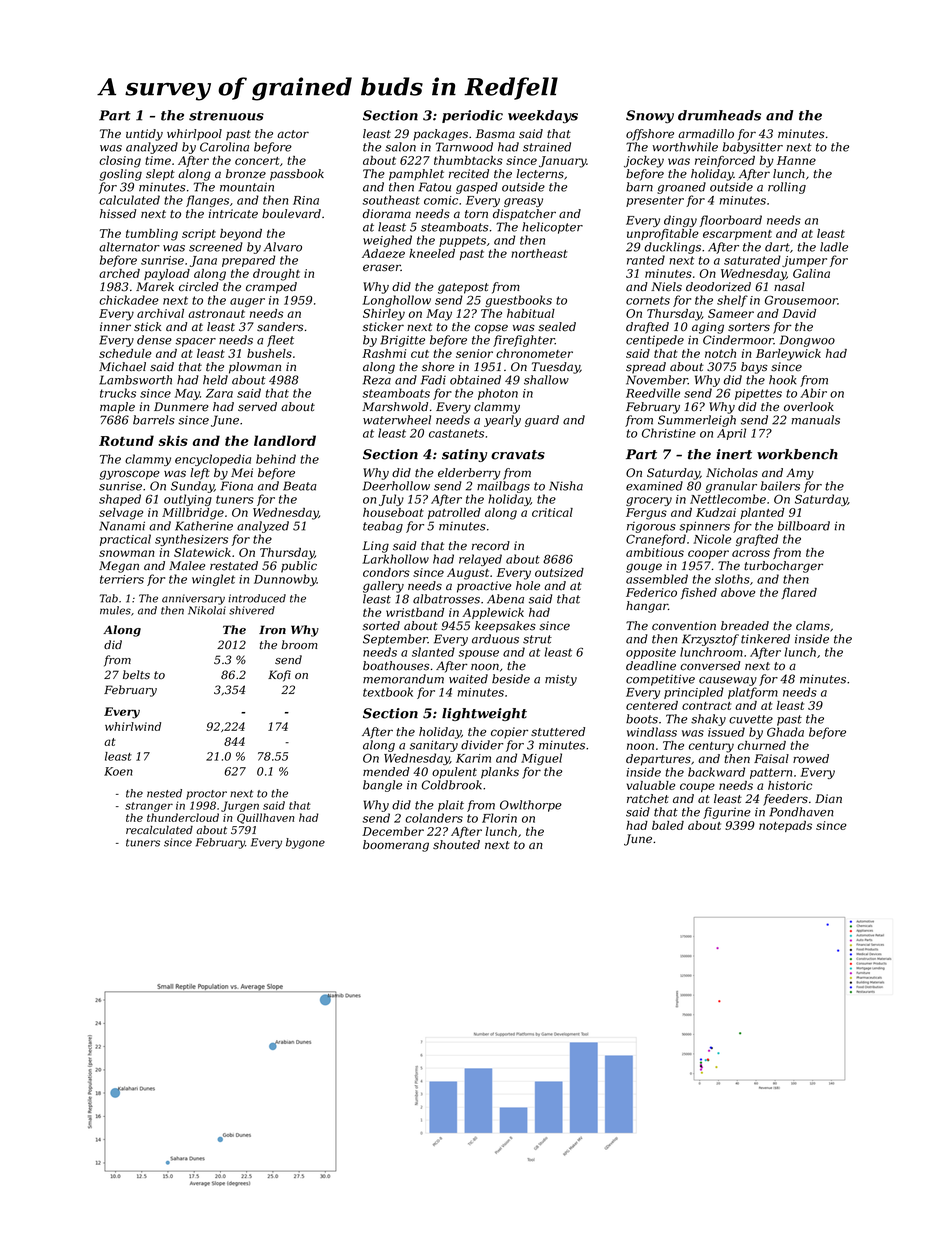 The height and width of the screenshot is (1233, 952). Describe the element at coordinates (144, 135) in the screenshot. I see `untidy` at that location.
